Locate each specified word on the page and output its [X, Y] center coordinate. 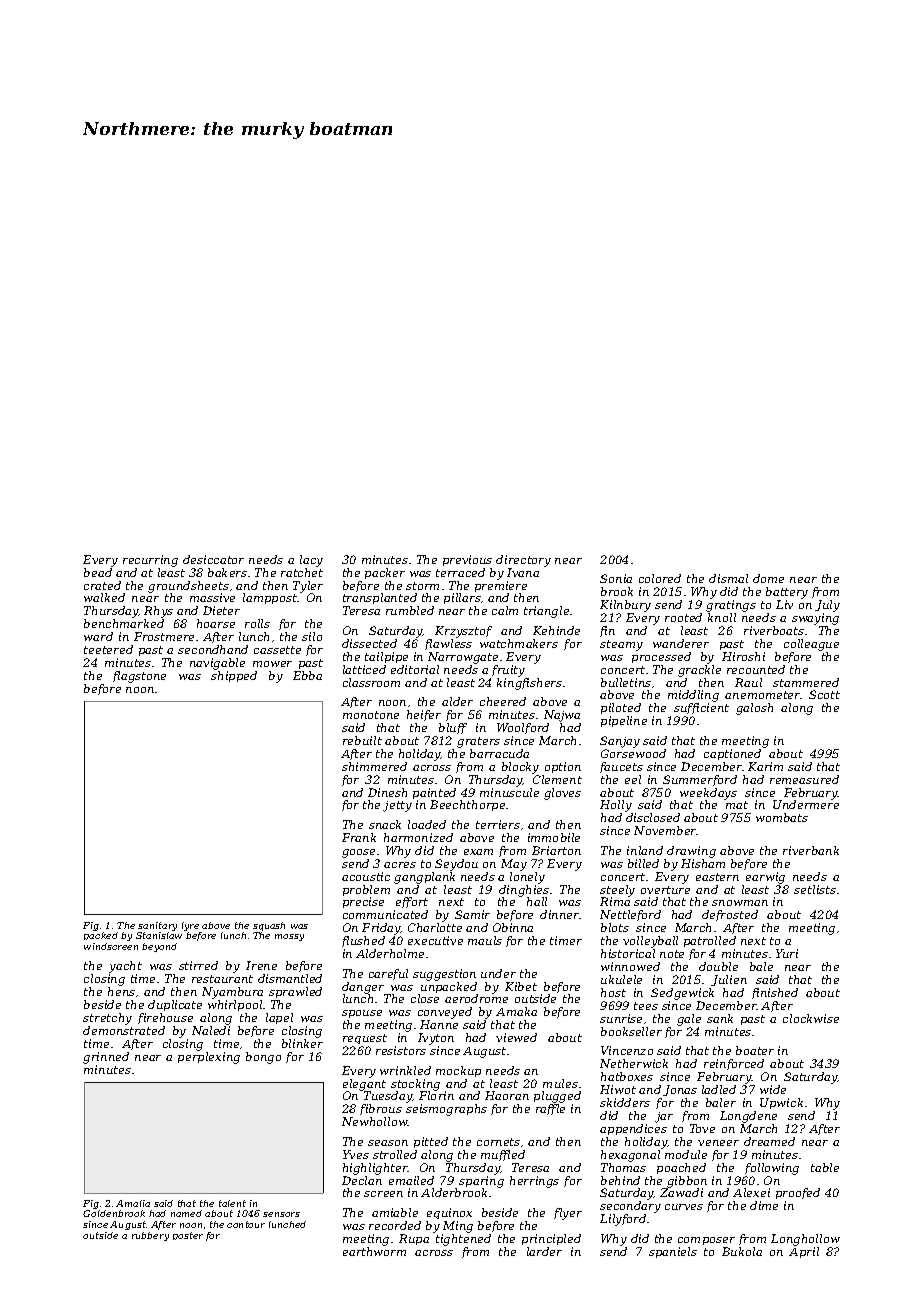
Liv [784, 604]
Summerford [700, 780]
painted [434, 793]
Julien [729, 980]
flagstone [139, 677]
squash [269, 926]
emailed [411, 1180]
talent [232, 1203]
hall [537, 901]
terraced [460, 572]
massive [212, 597]
